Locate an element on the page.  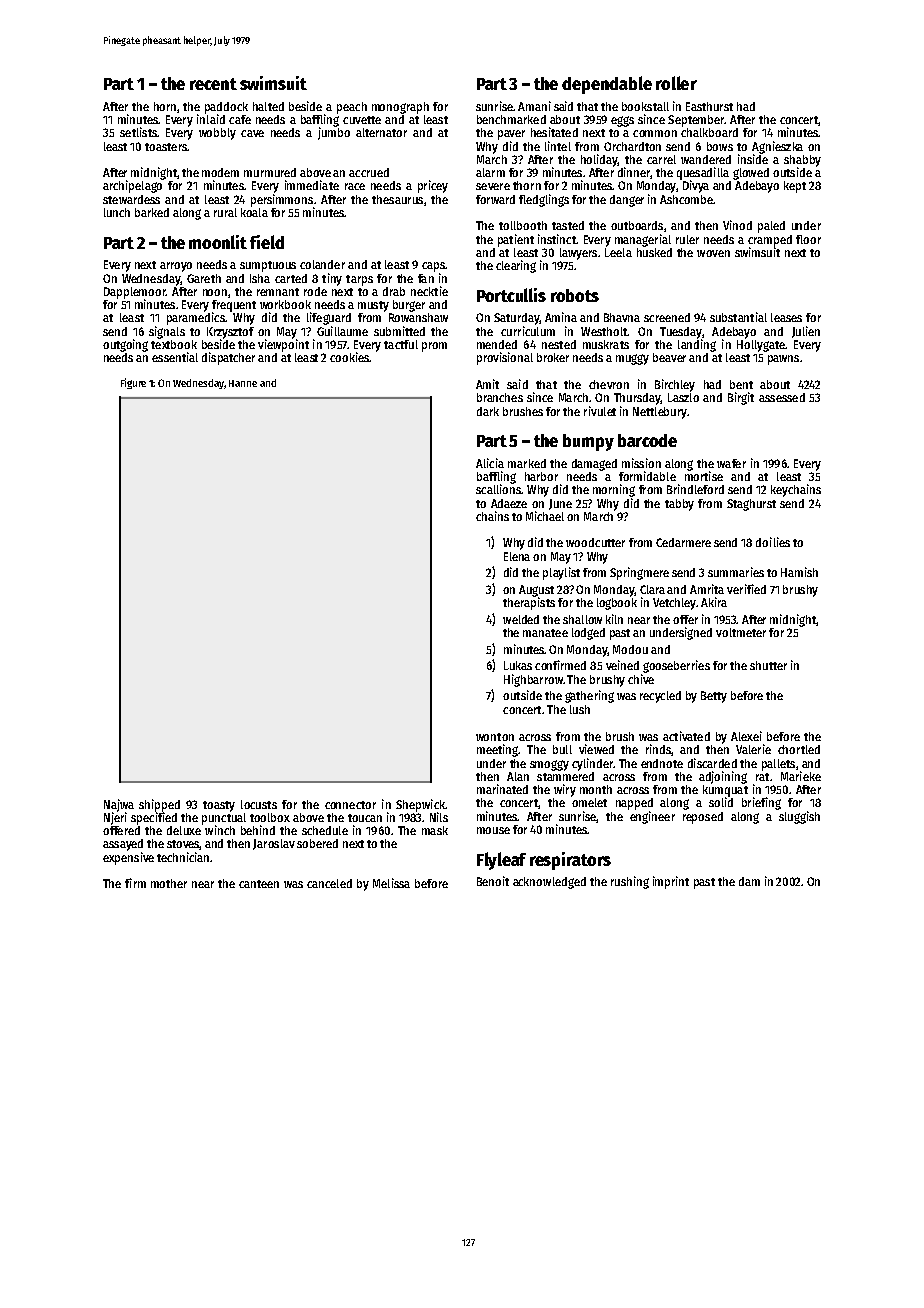
peach is located at coordinates (352, 108).
